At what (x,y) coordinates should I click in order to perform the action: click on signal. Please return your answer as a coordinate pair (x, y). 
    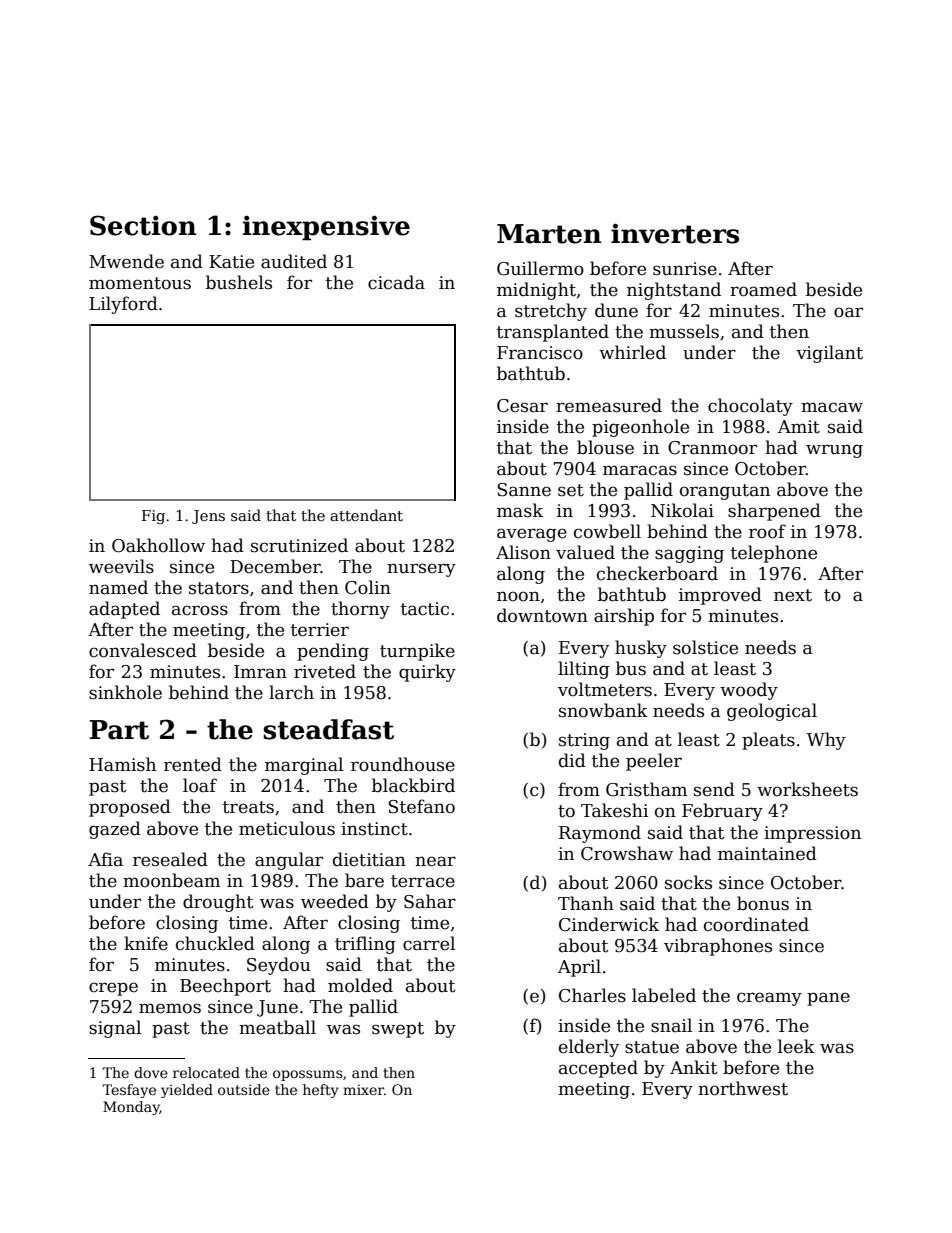
    Looking at the image, I should click on (115, 1029).
